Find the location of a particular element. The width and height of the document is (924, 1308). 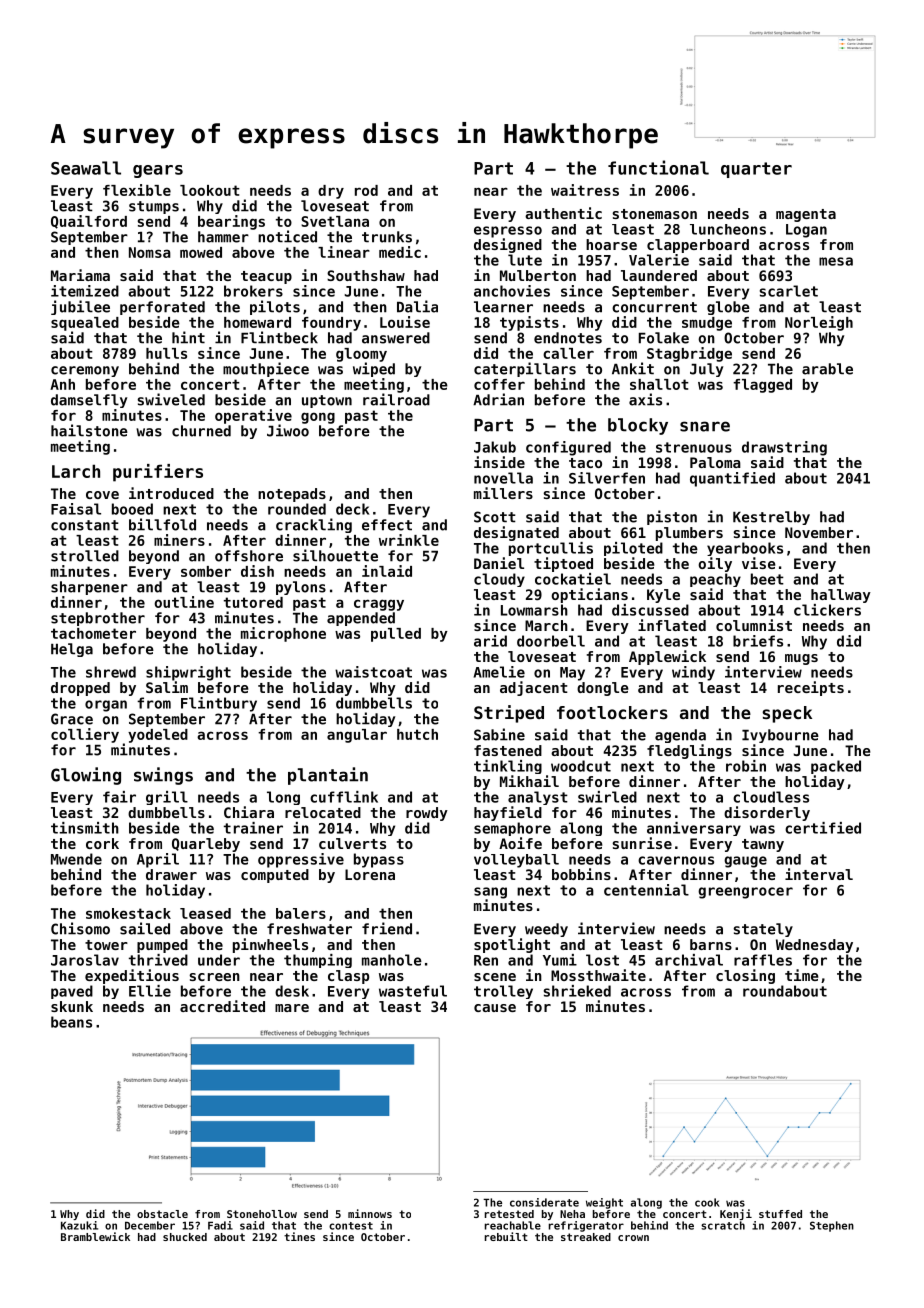

greengrocer is located at coordinates (745, 893).
